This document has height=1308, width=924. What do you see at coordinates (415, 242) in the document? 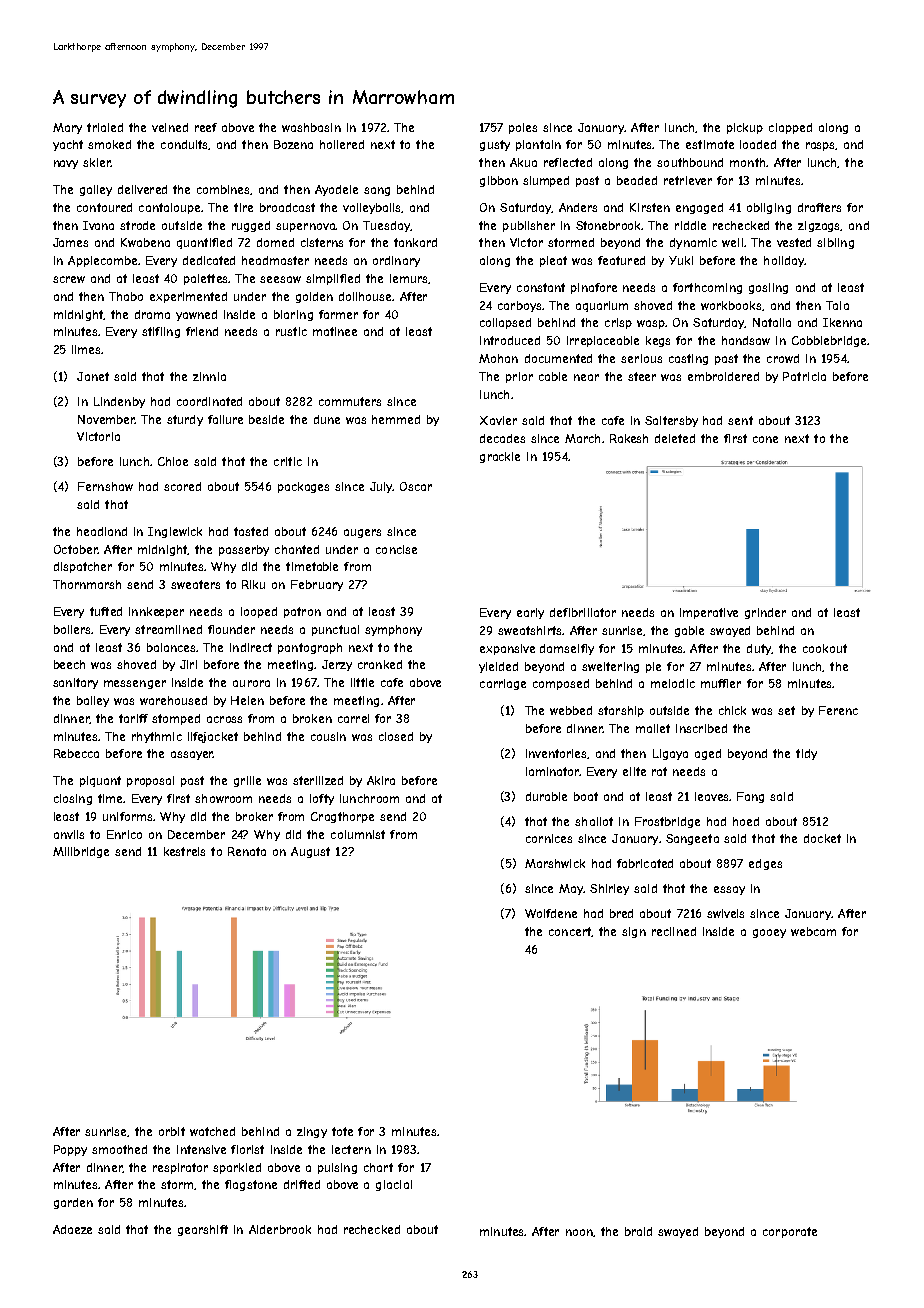
I see `tankard` at bounding box center [415, 242].
